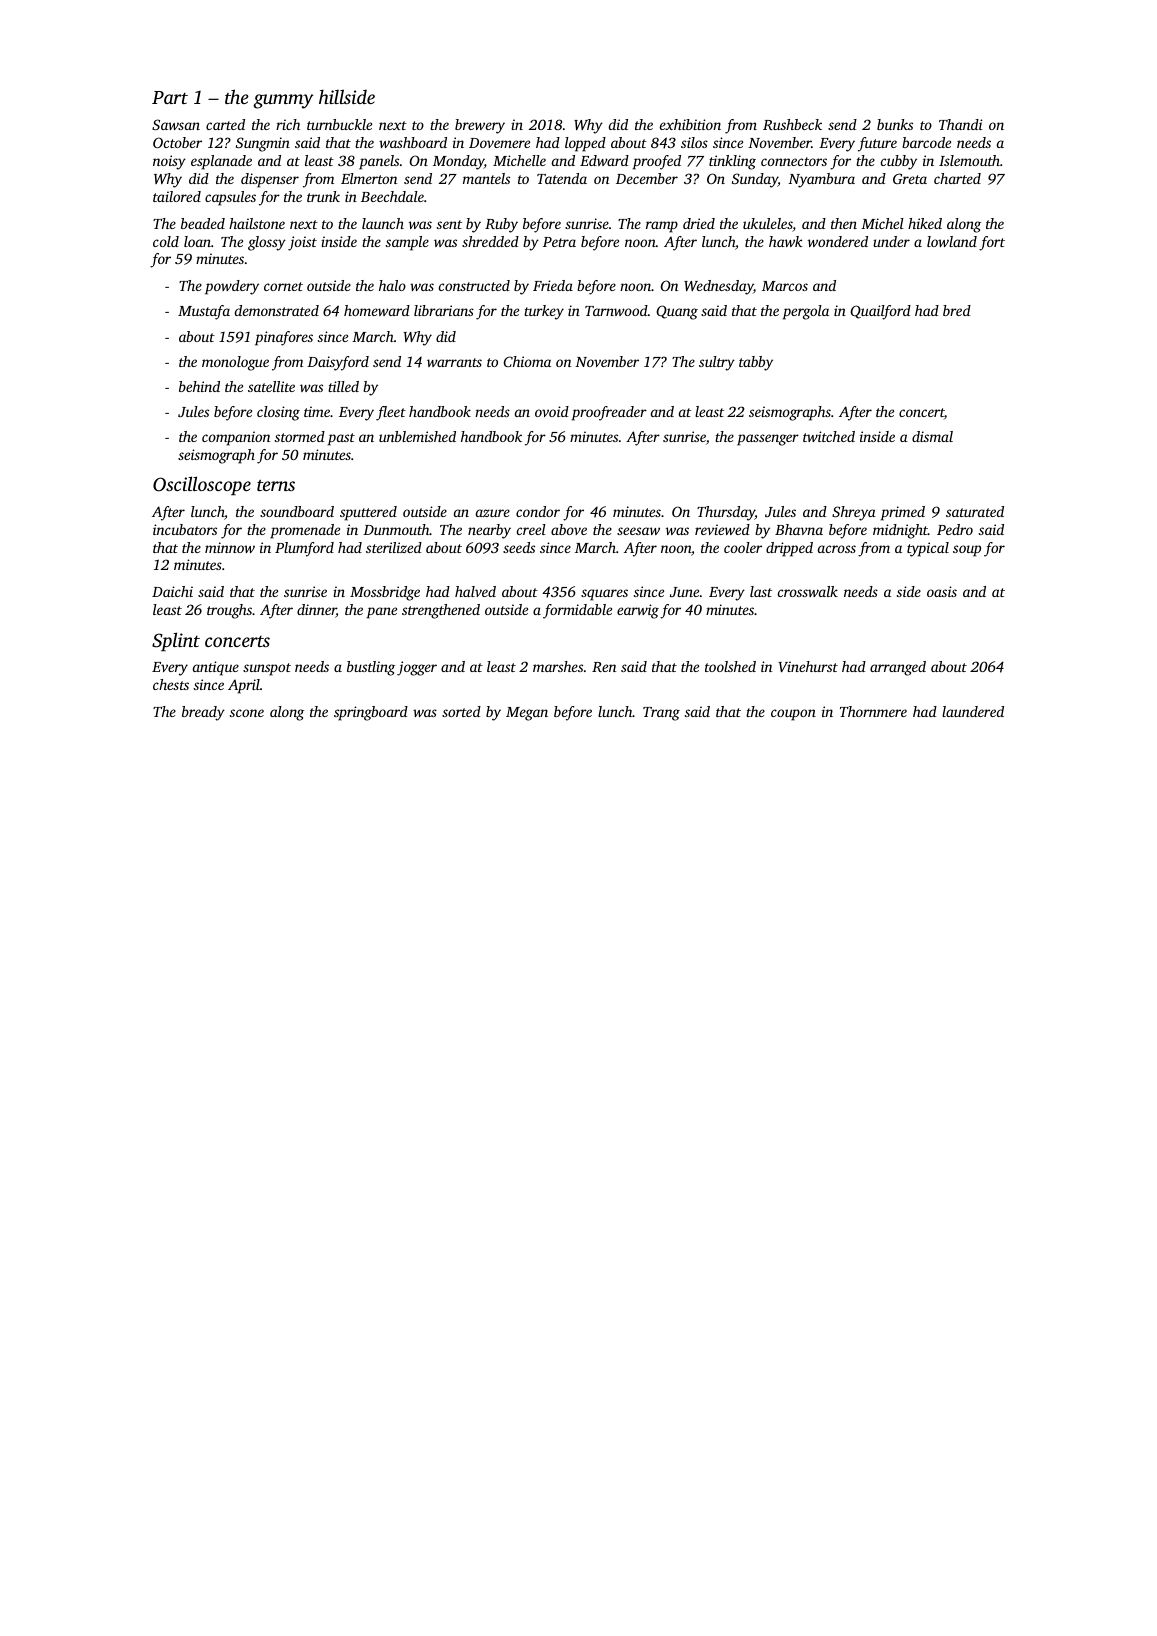 The height and width of the screenshot is (1636, 1157). I want to click on bunks, so click(895, 124).
